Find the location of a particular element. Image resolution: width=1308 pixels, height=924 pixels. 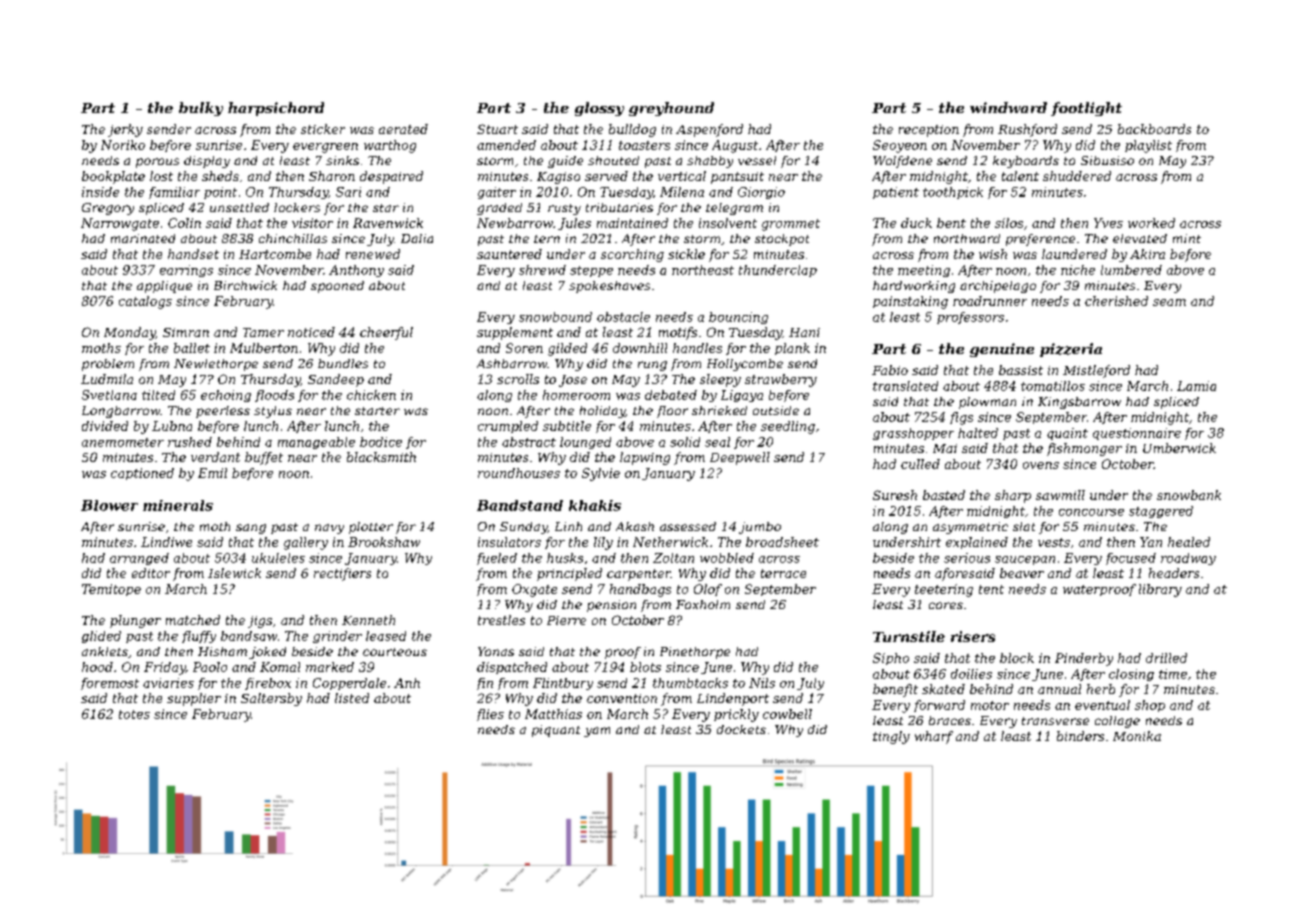

lockers is located at coordinates (297, 207).
